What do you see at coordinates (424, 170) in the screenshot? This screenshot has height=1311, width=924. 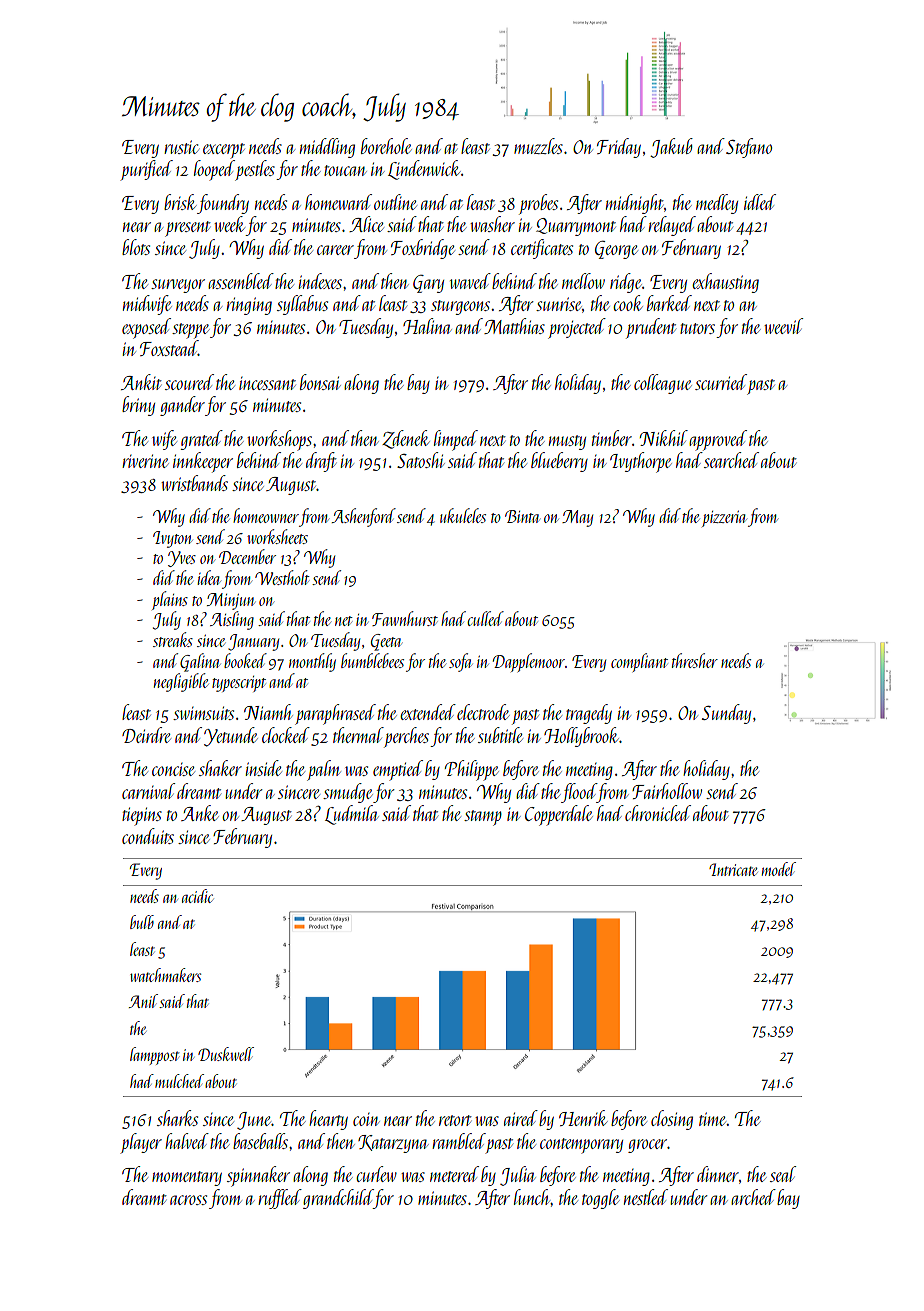 I see `Lindenwick` at bounding box center [424, 170].
